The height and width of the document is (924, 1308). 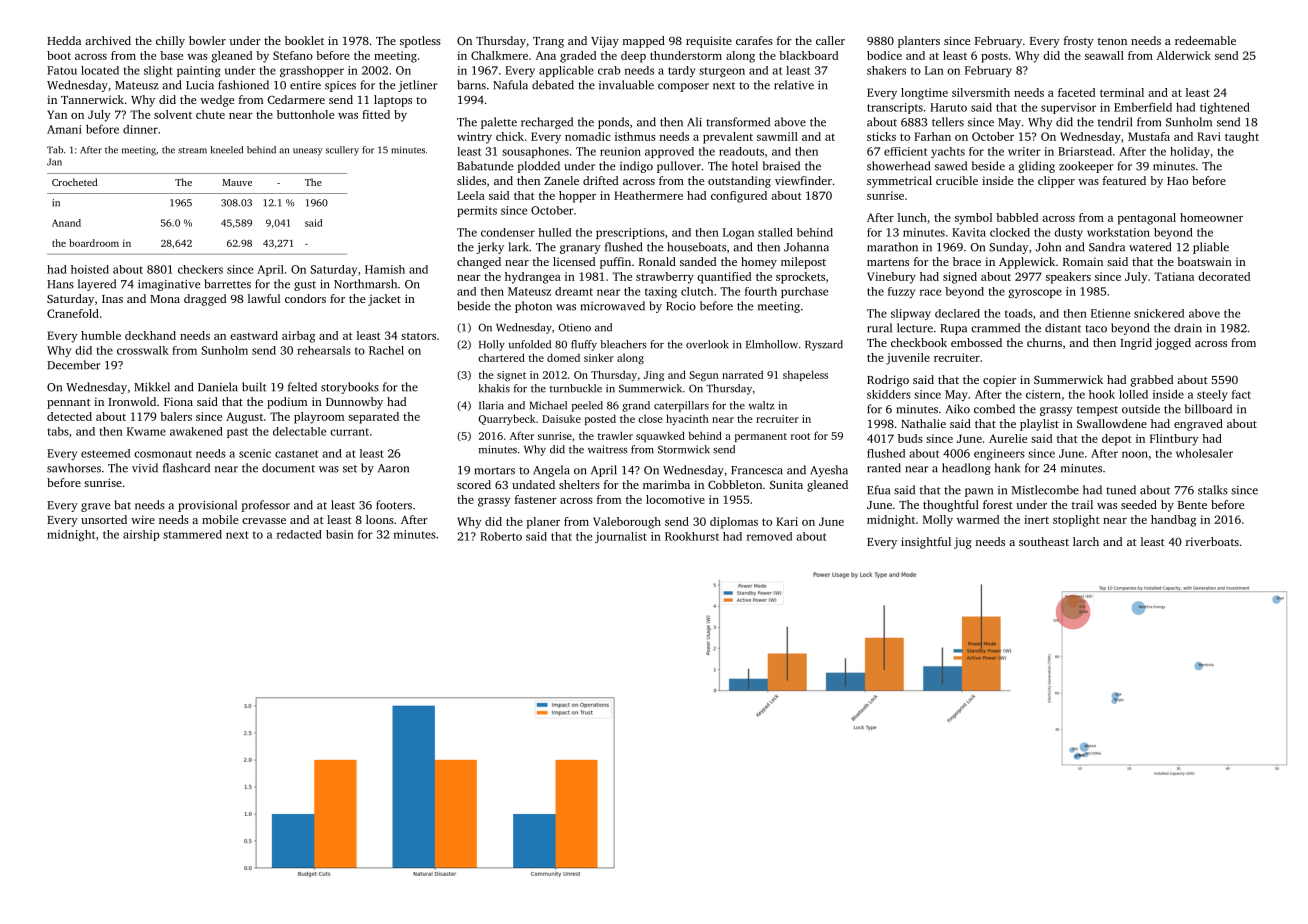 What do you see at coordinates (739, 182) in the document?
I see `outstanding` at bounding box center [739, 182].
